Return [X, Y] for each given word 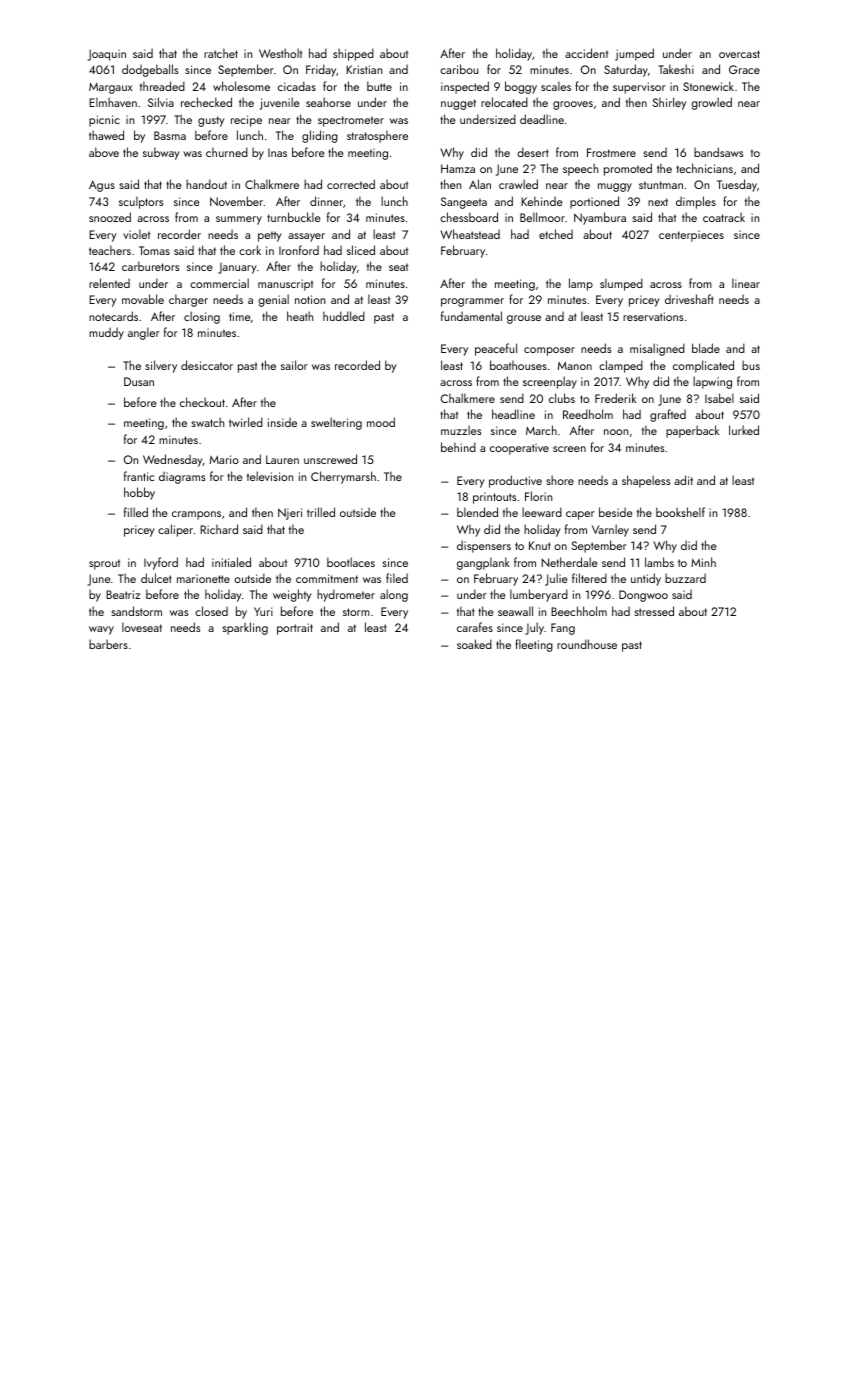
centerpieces [691, 236]
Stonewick [708, 86]
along [394, 595]
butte [379, 86]
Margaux [111, 88]
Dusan [139, 381]
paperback [692, 431]
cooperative [519, 449]
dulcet [156, 578]
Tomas [154, 250]
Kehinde [542, 201]
